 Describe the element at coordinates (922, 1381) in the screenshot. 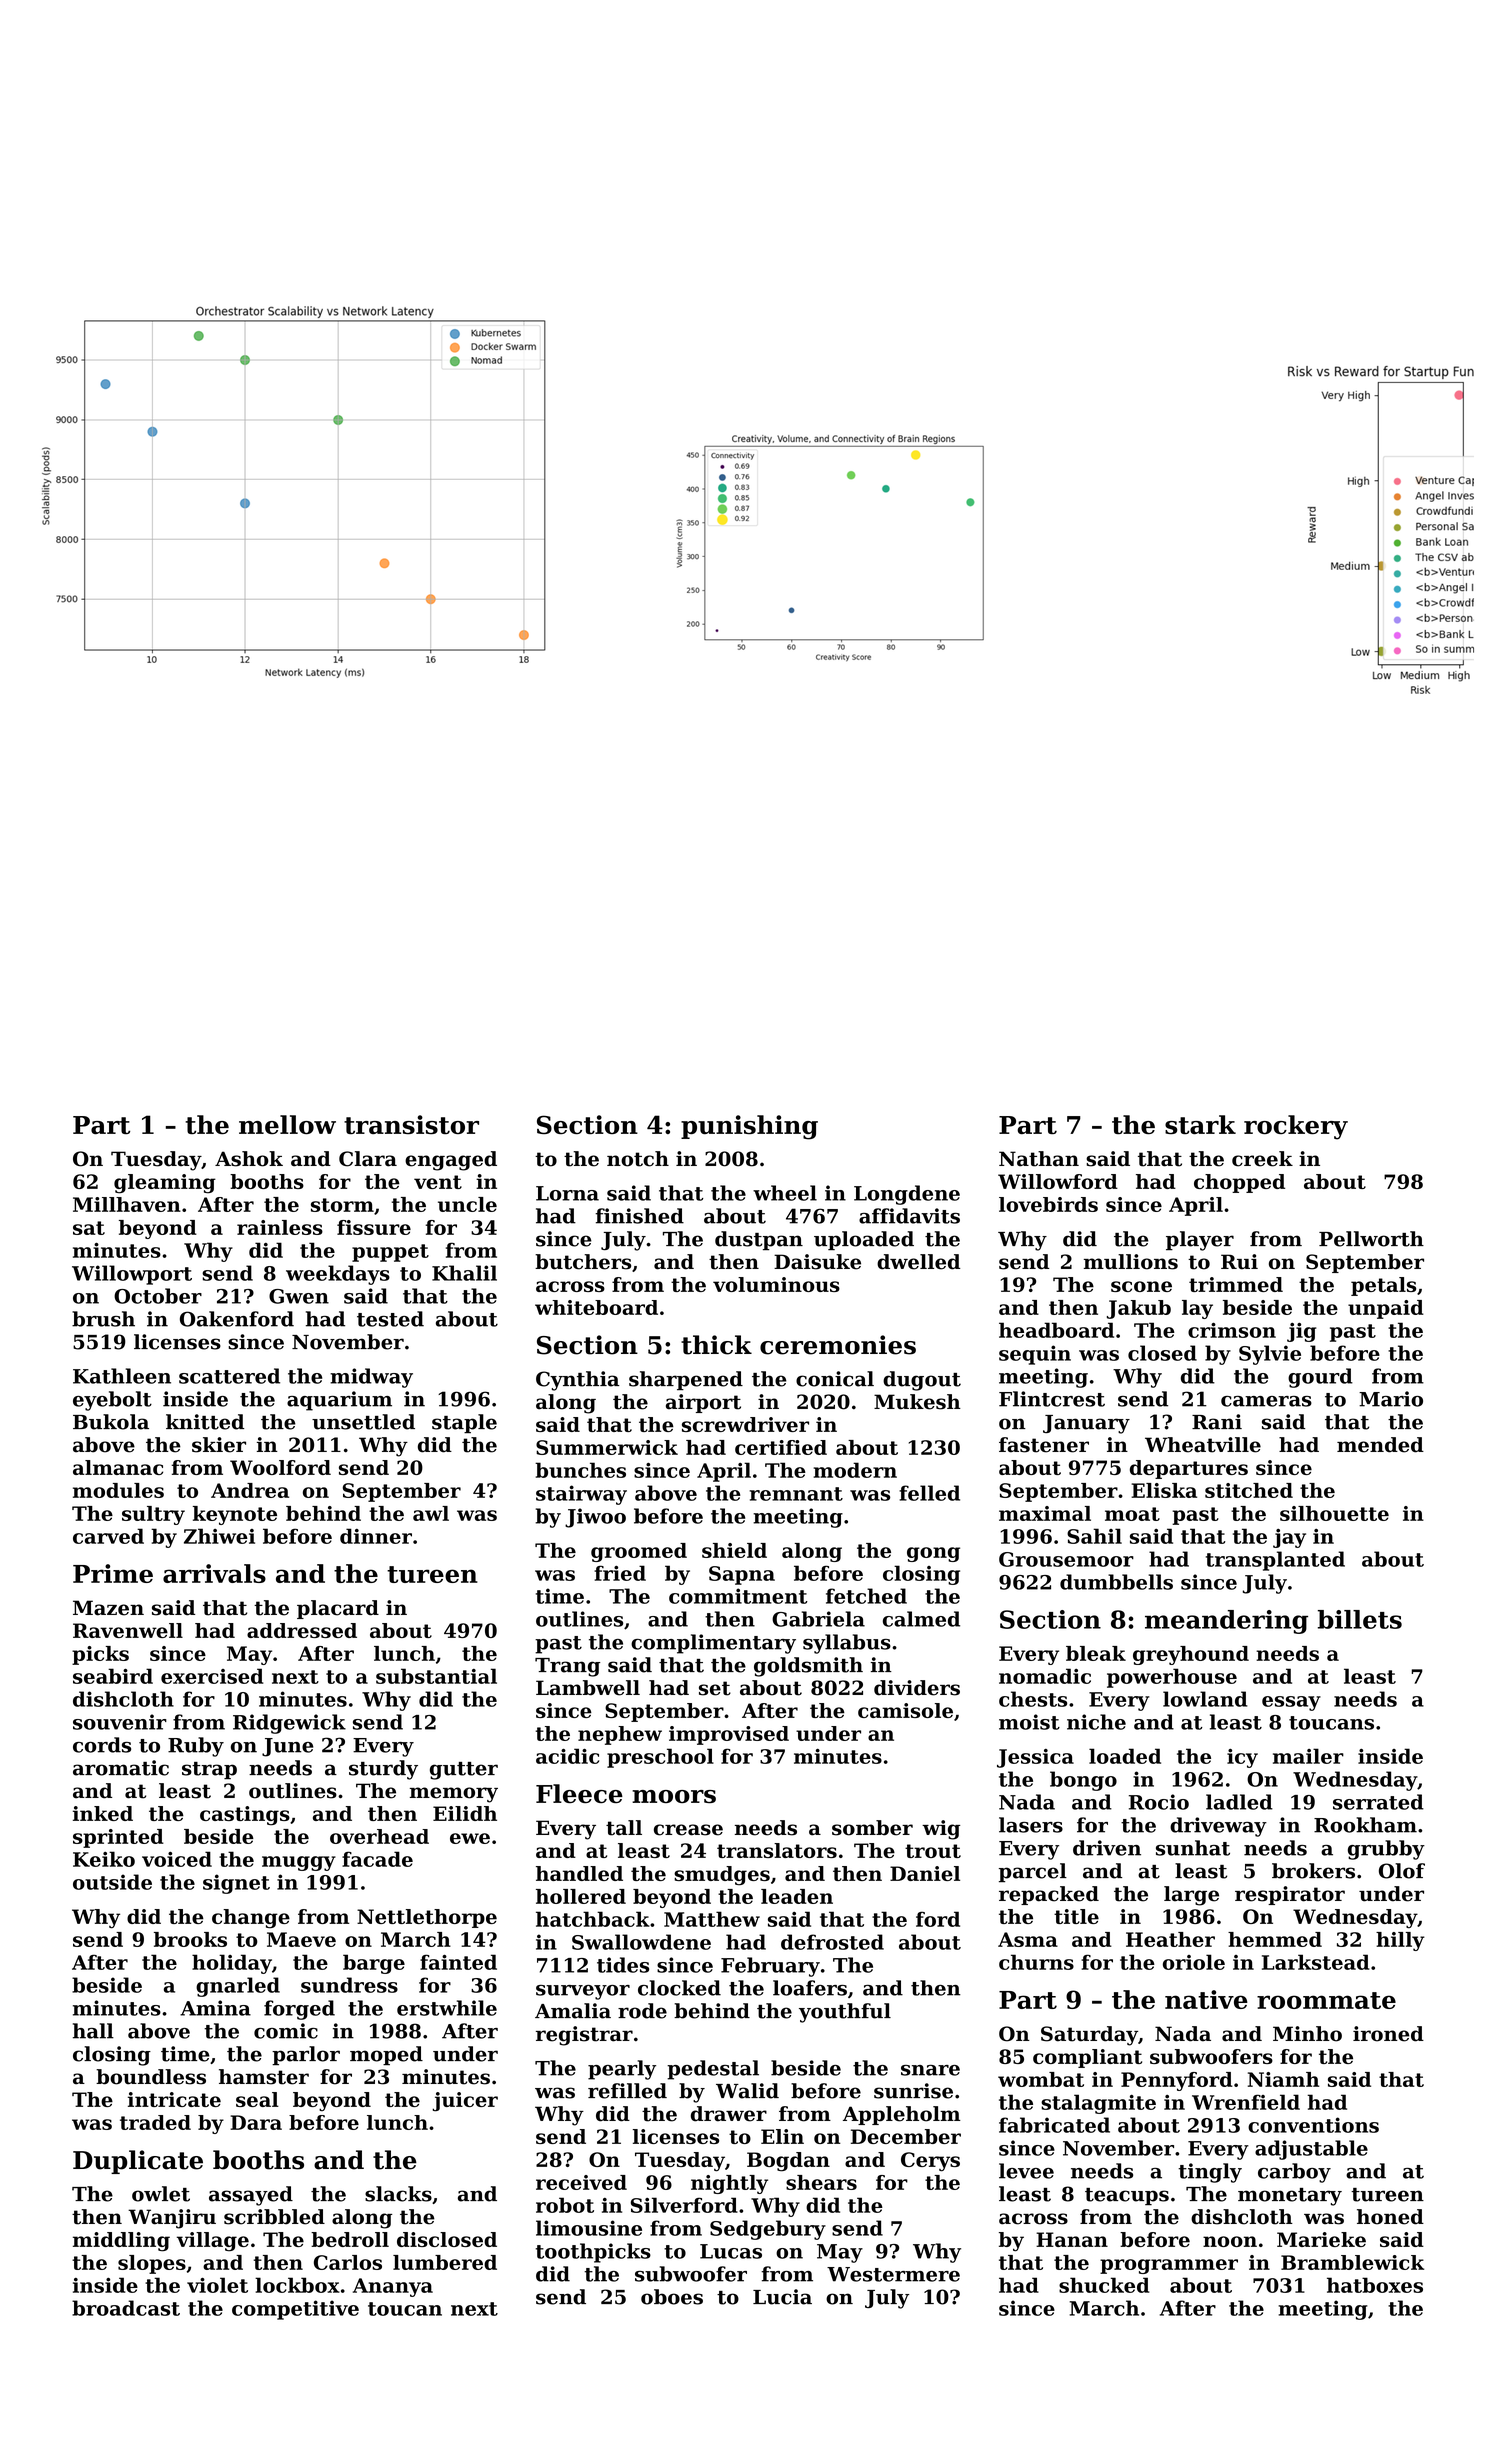

I see `dugout` at that location.
